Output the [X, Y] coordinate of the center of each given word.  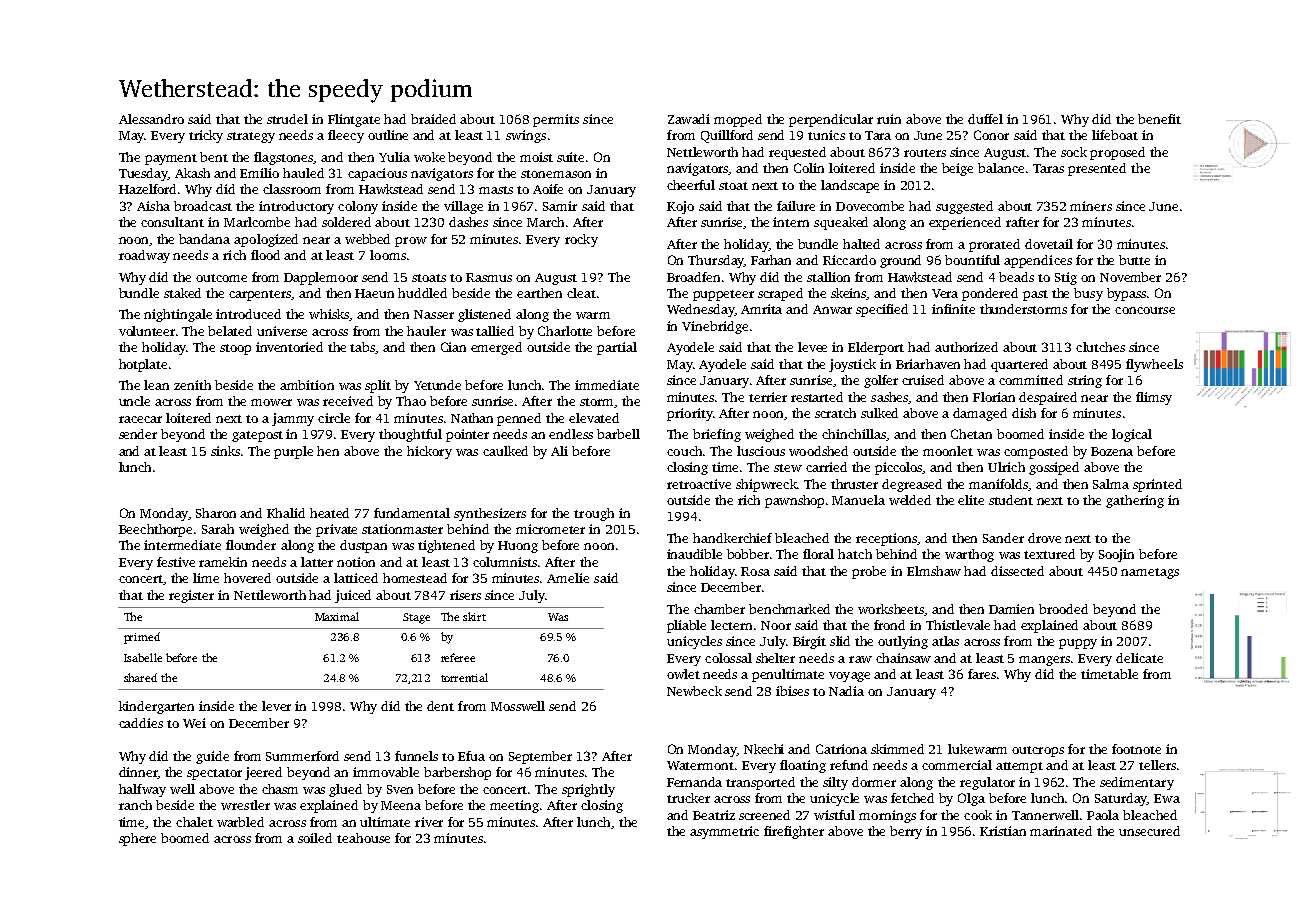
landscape [850, 186]
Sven [400, 789]
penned [519, 419]
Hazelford [147, 189]
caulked [505, 451]
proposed [1117, 153]
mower [271, 402]
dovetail [1049, 244]
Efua [471, 756]
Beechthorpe [155, 530]
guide [212, 757]
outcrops [1038, 751]
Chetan [971, 434]
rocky [581, 240]
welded [910, 500]
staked [182, 293]
